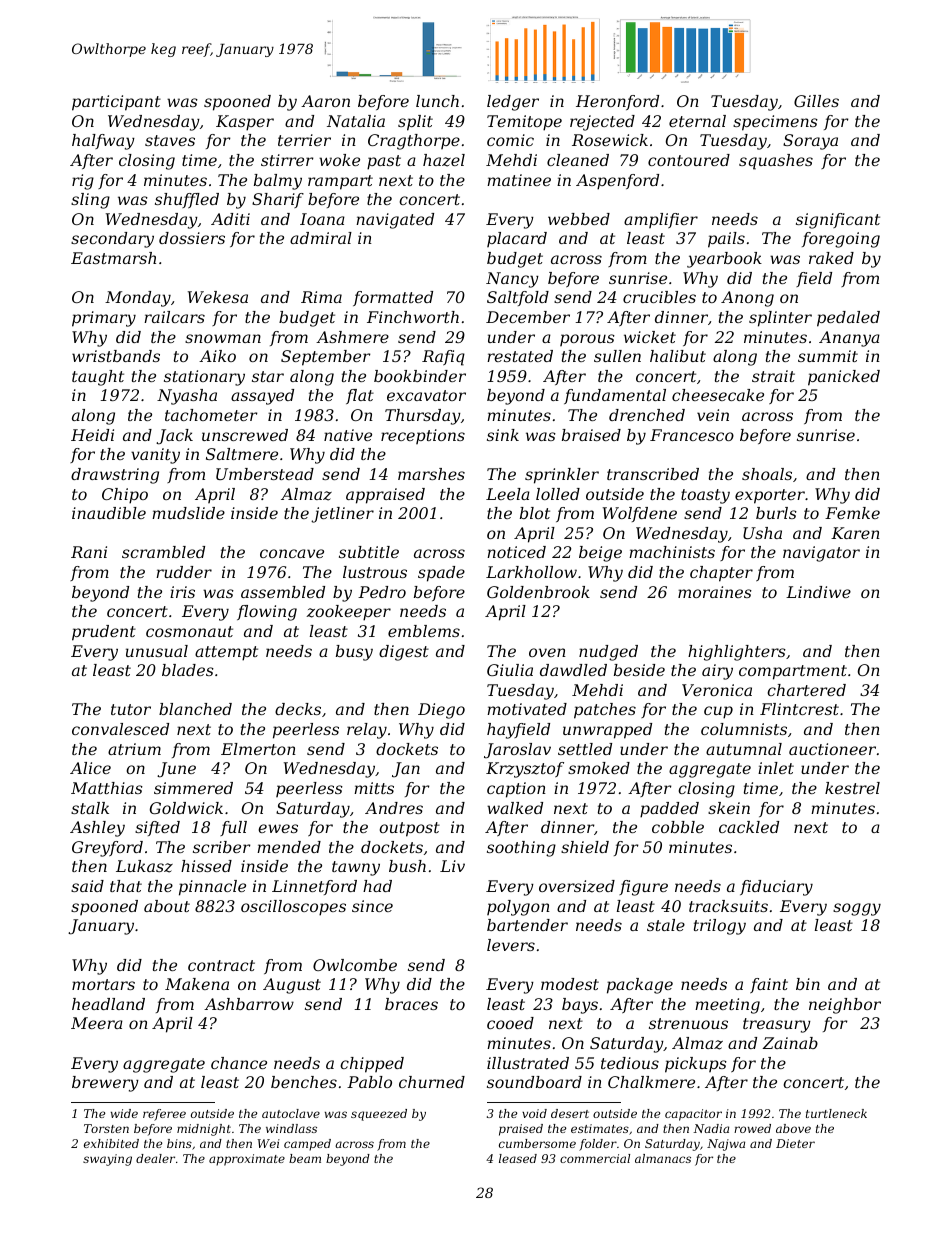 Image resolution: width=952 pixels, height=1233 pixels. What do you see at coordinates (737, 653) in the screenshot?
I see `highlighters` at bounding box center [737, 653].
